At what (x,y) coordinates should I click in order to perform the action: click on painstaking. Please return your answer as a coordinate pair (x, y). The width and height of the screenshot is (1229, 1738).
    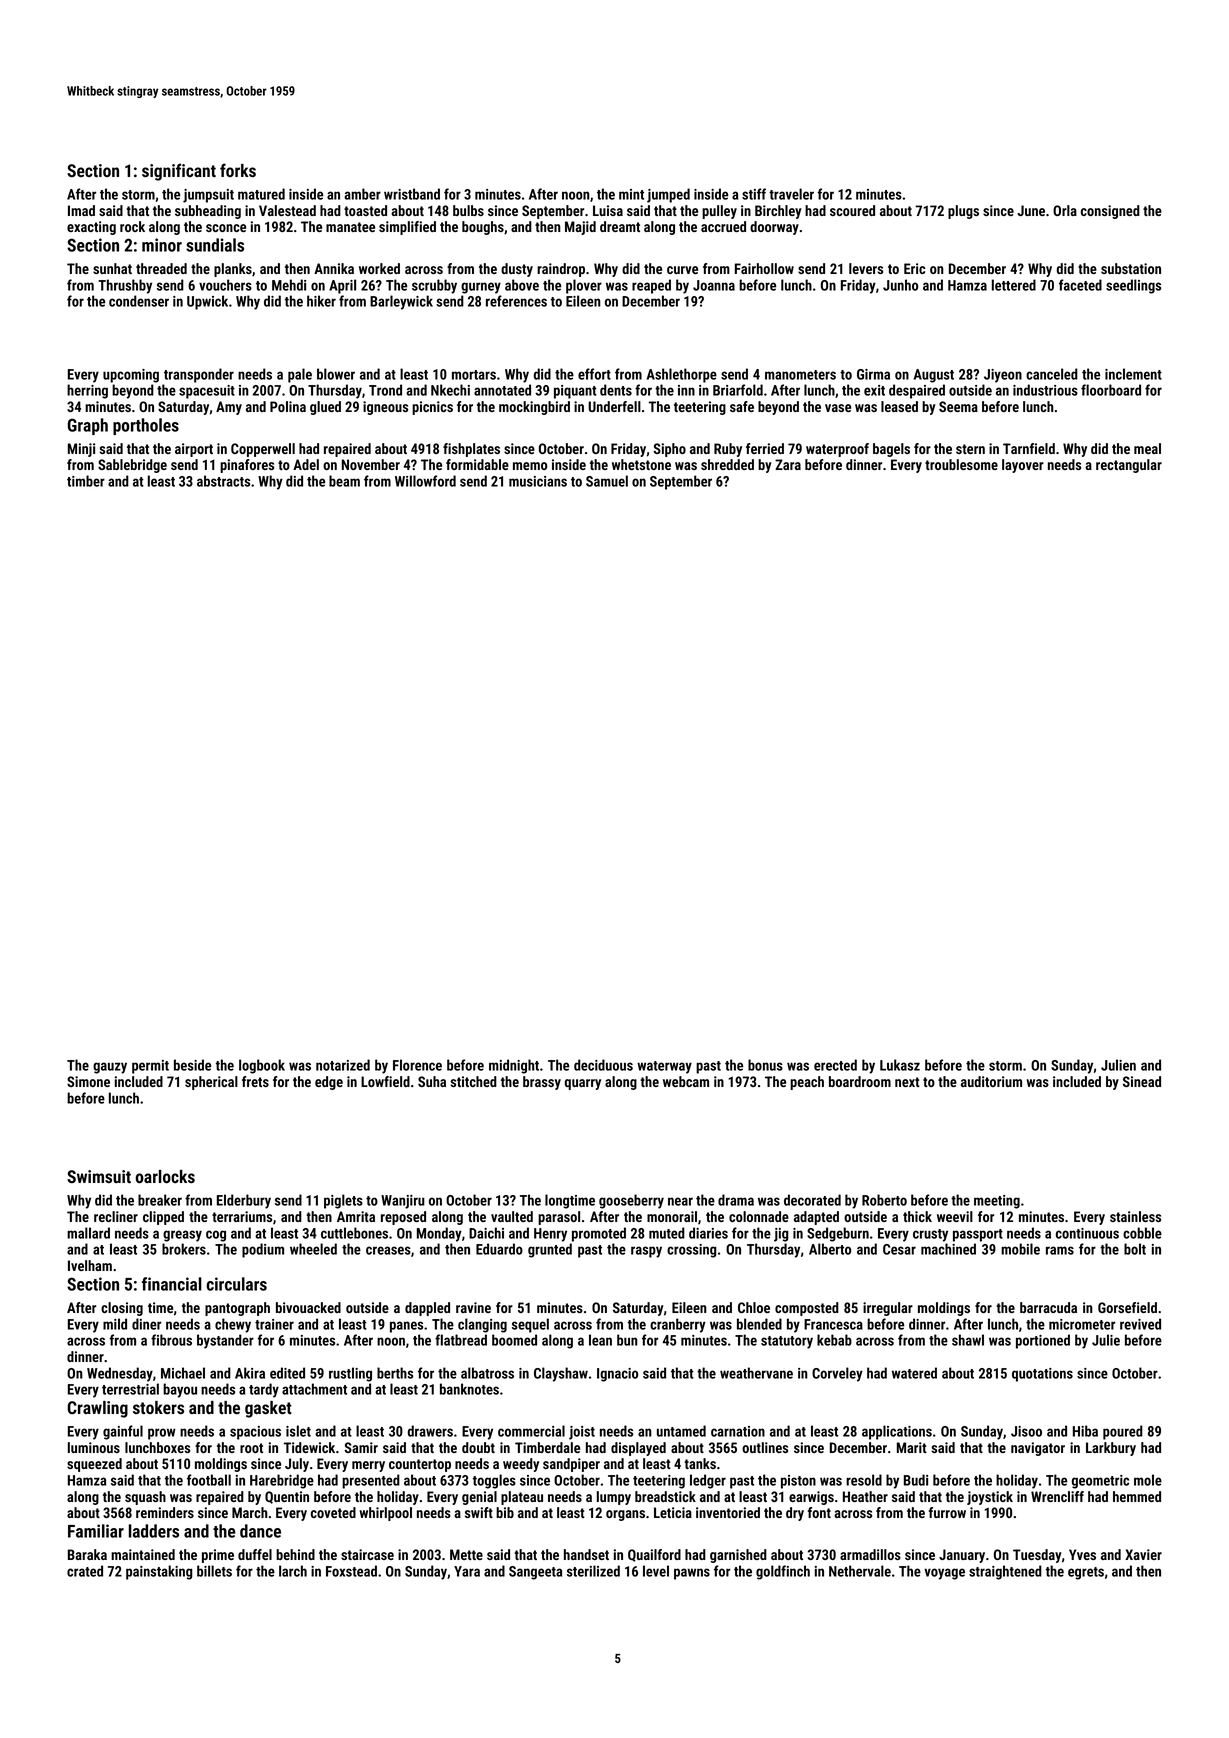
    Looking at the image, I should click on (159, 1572).
